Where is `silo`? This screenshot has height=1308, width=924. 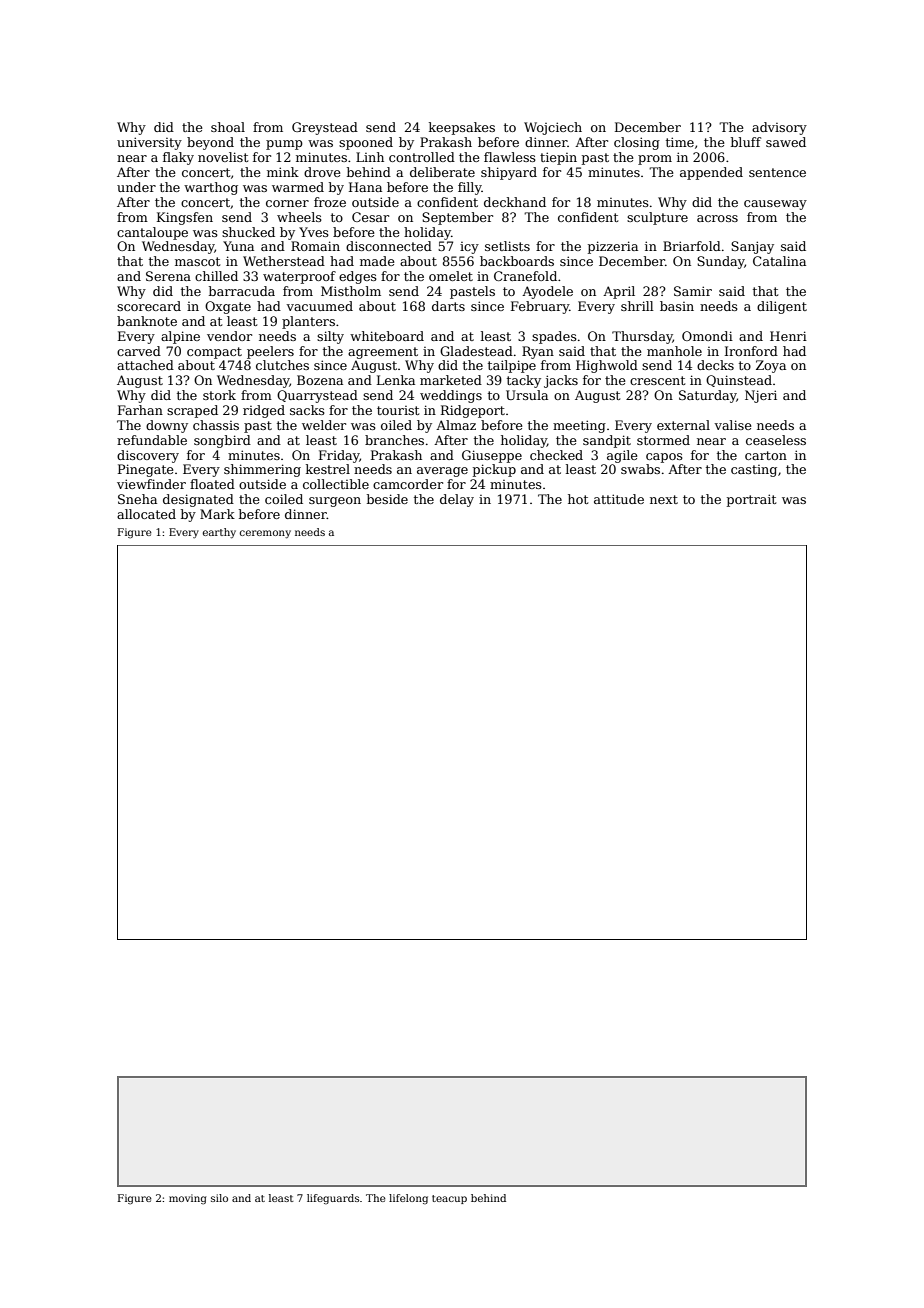
silo is located at coordinates (219, 1198).
